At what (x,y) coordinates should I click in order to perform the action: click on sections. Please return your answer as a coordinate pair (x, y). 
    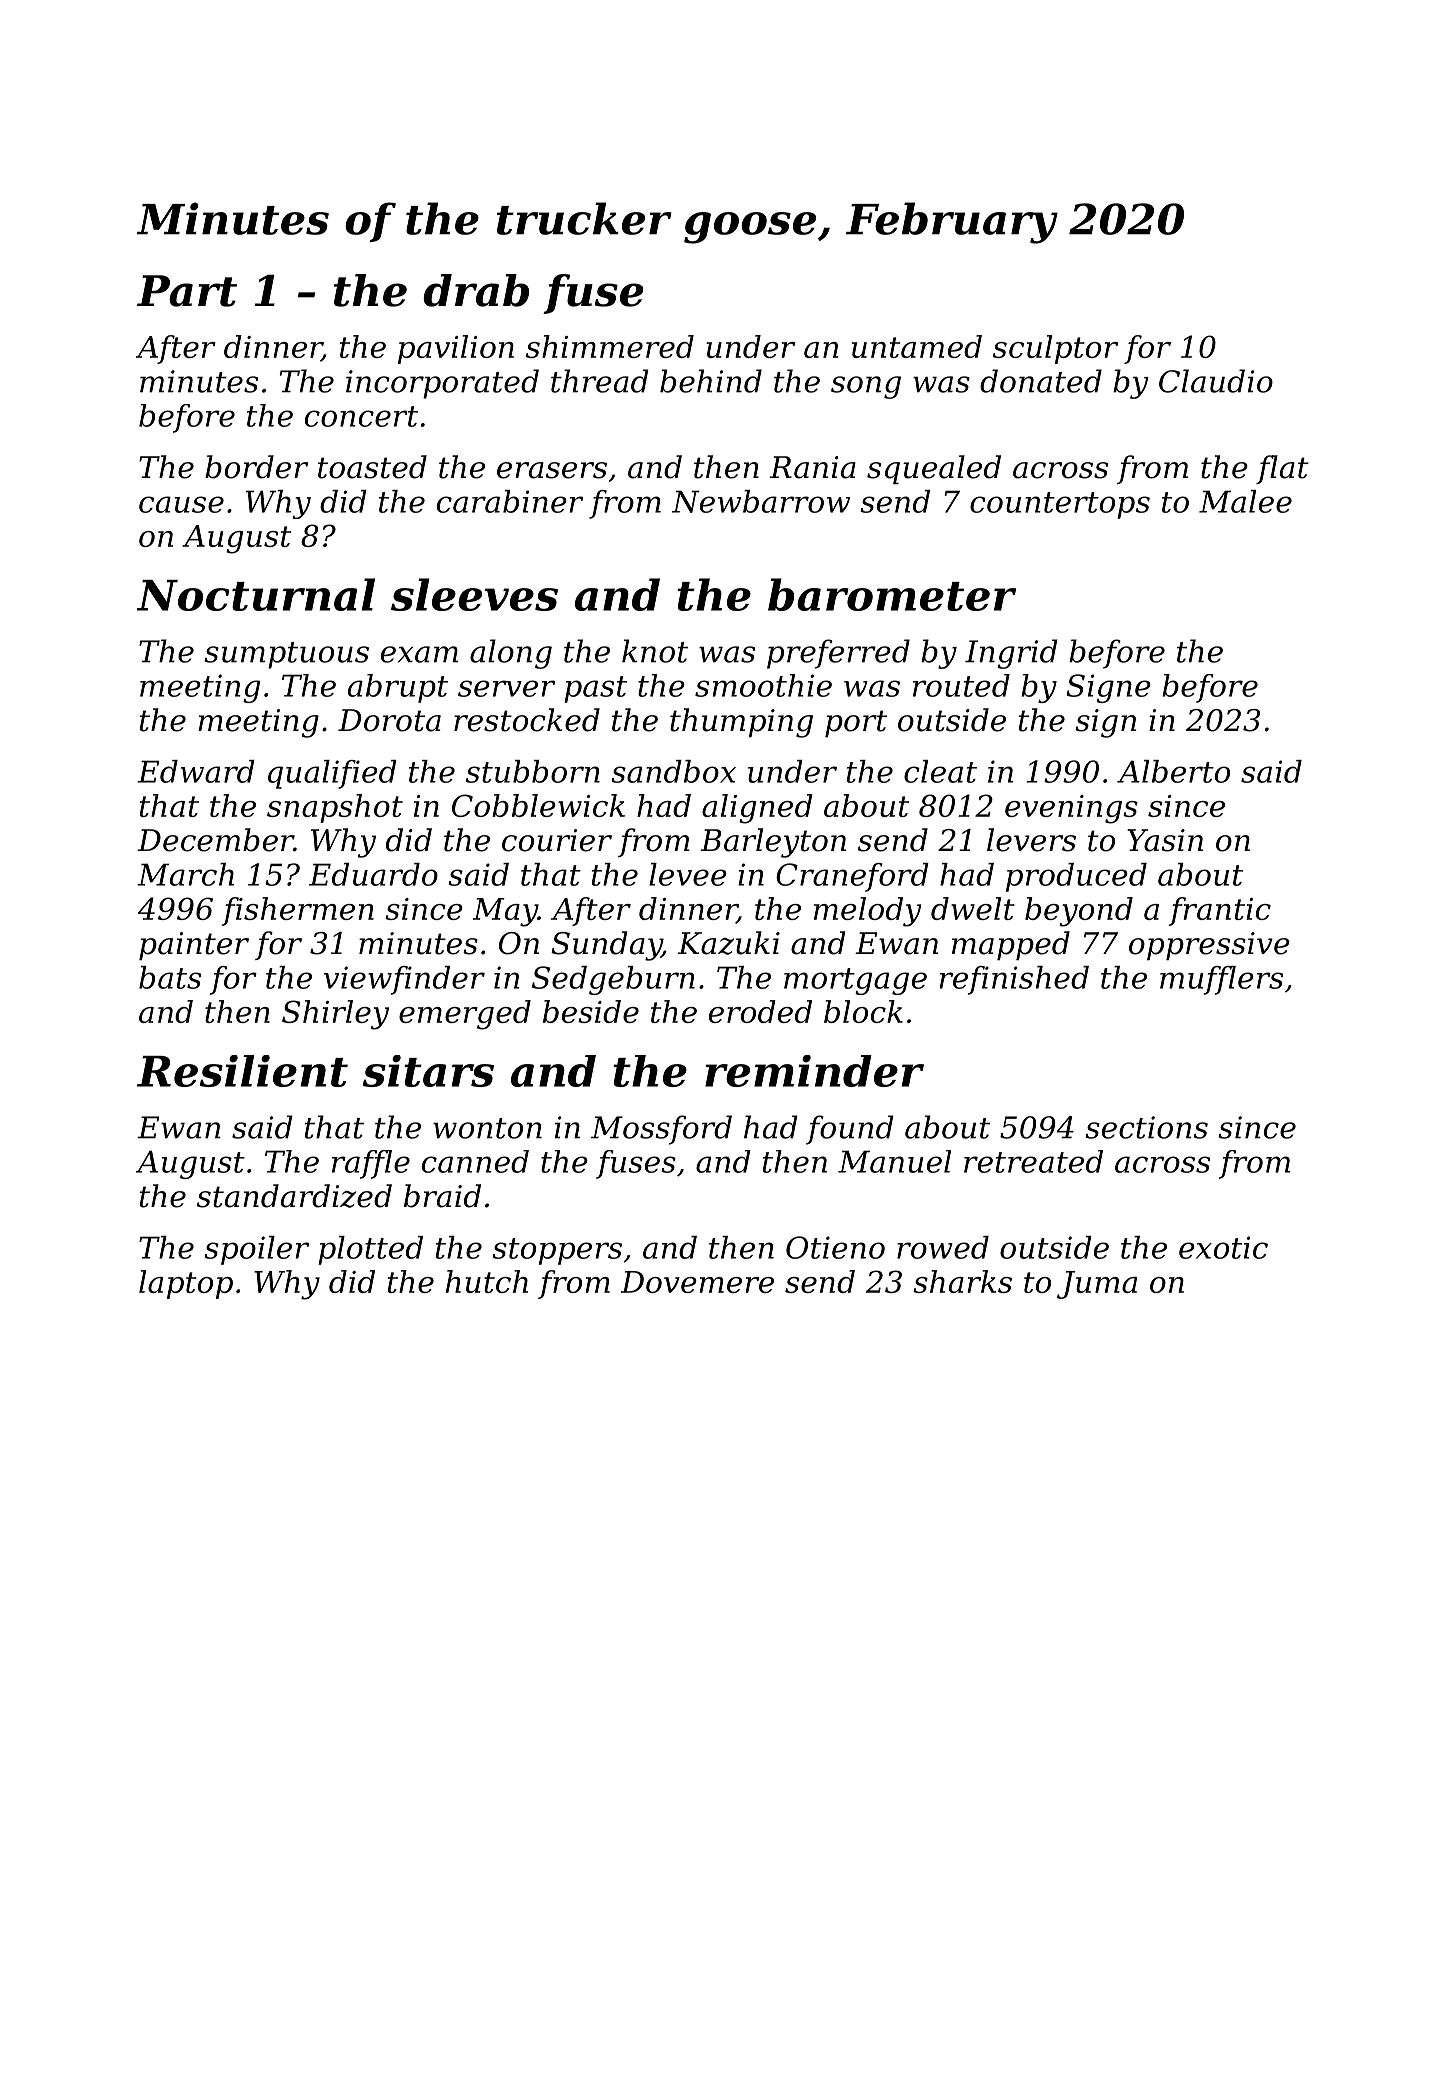
    Looking at the image, I should click on (1146, 1127).
